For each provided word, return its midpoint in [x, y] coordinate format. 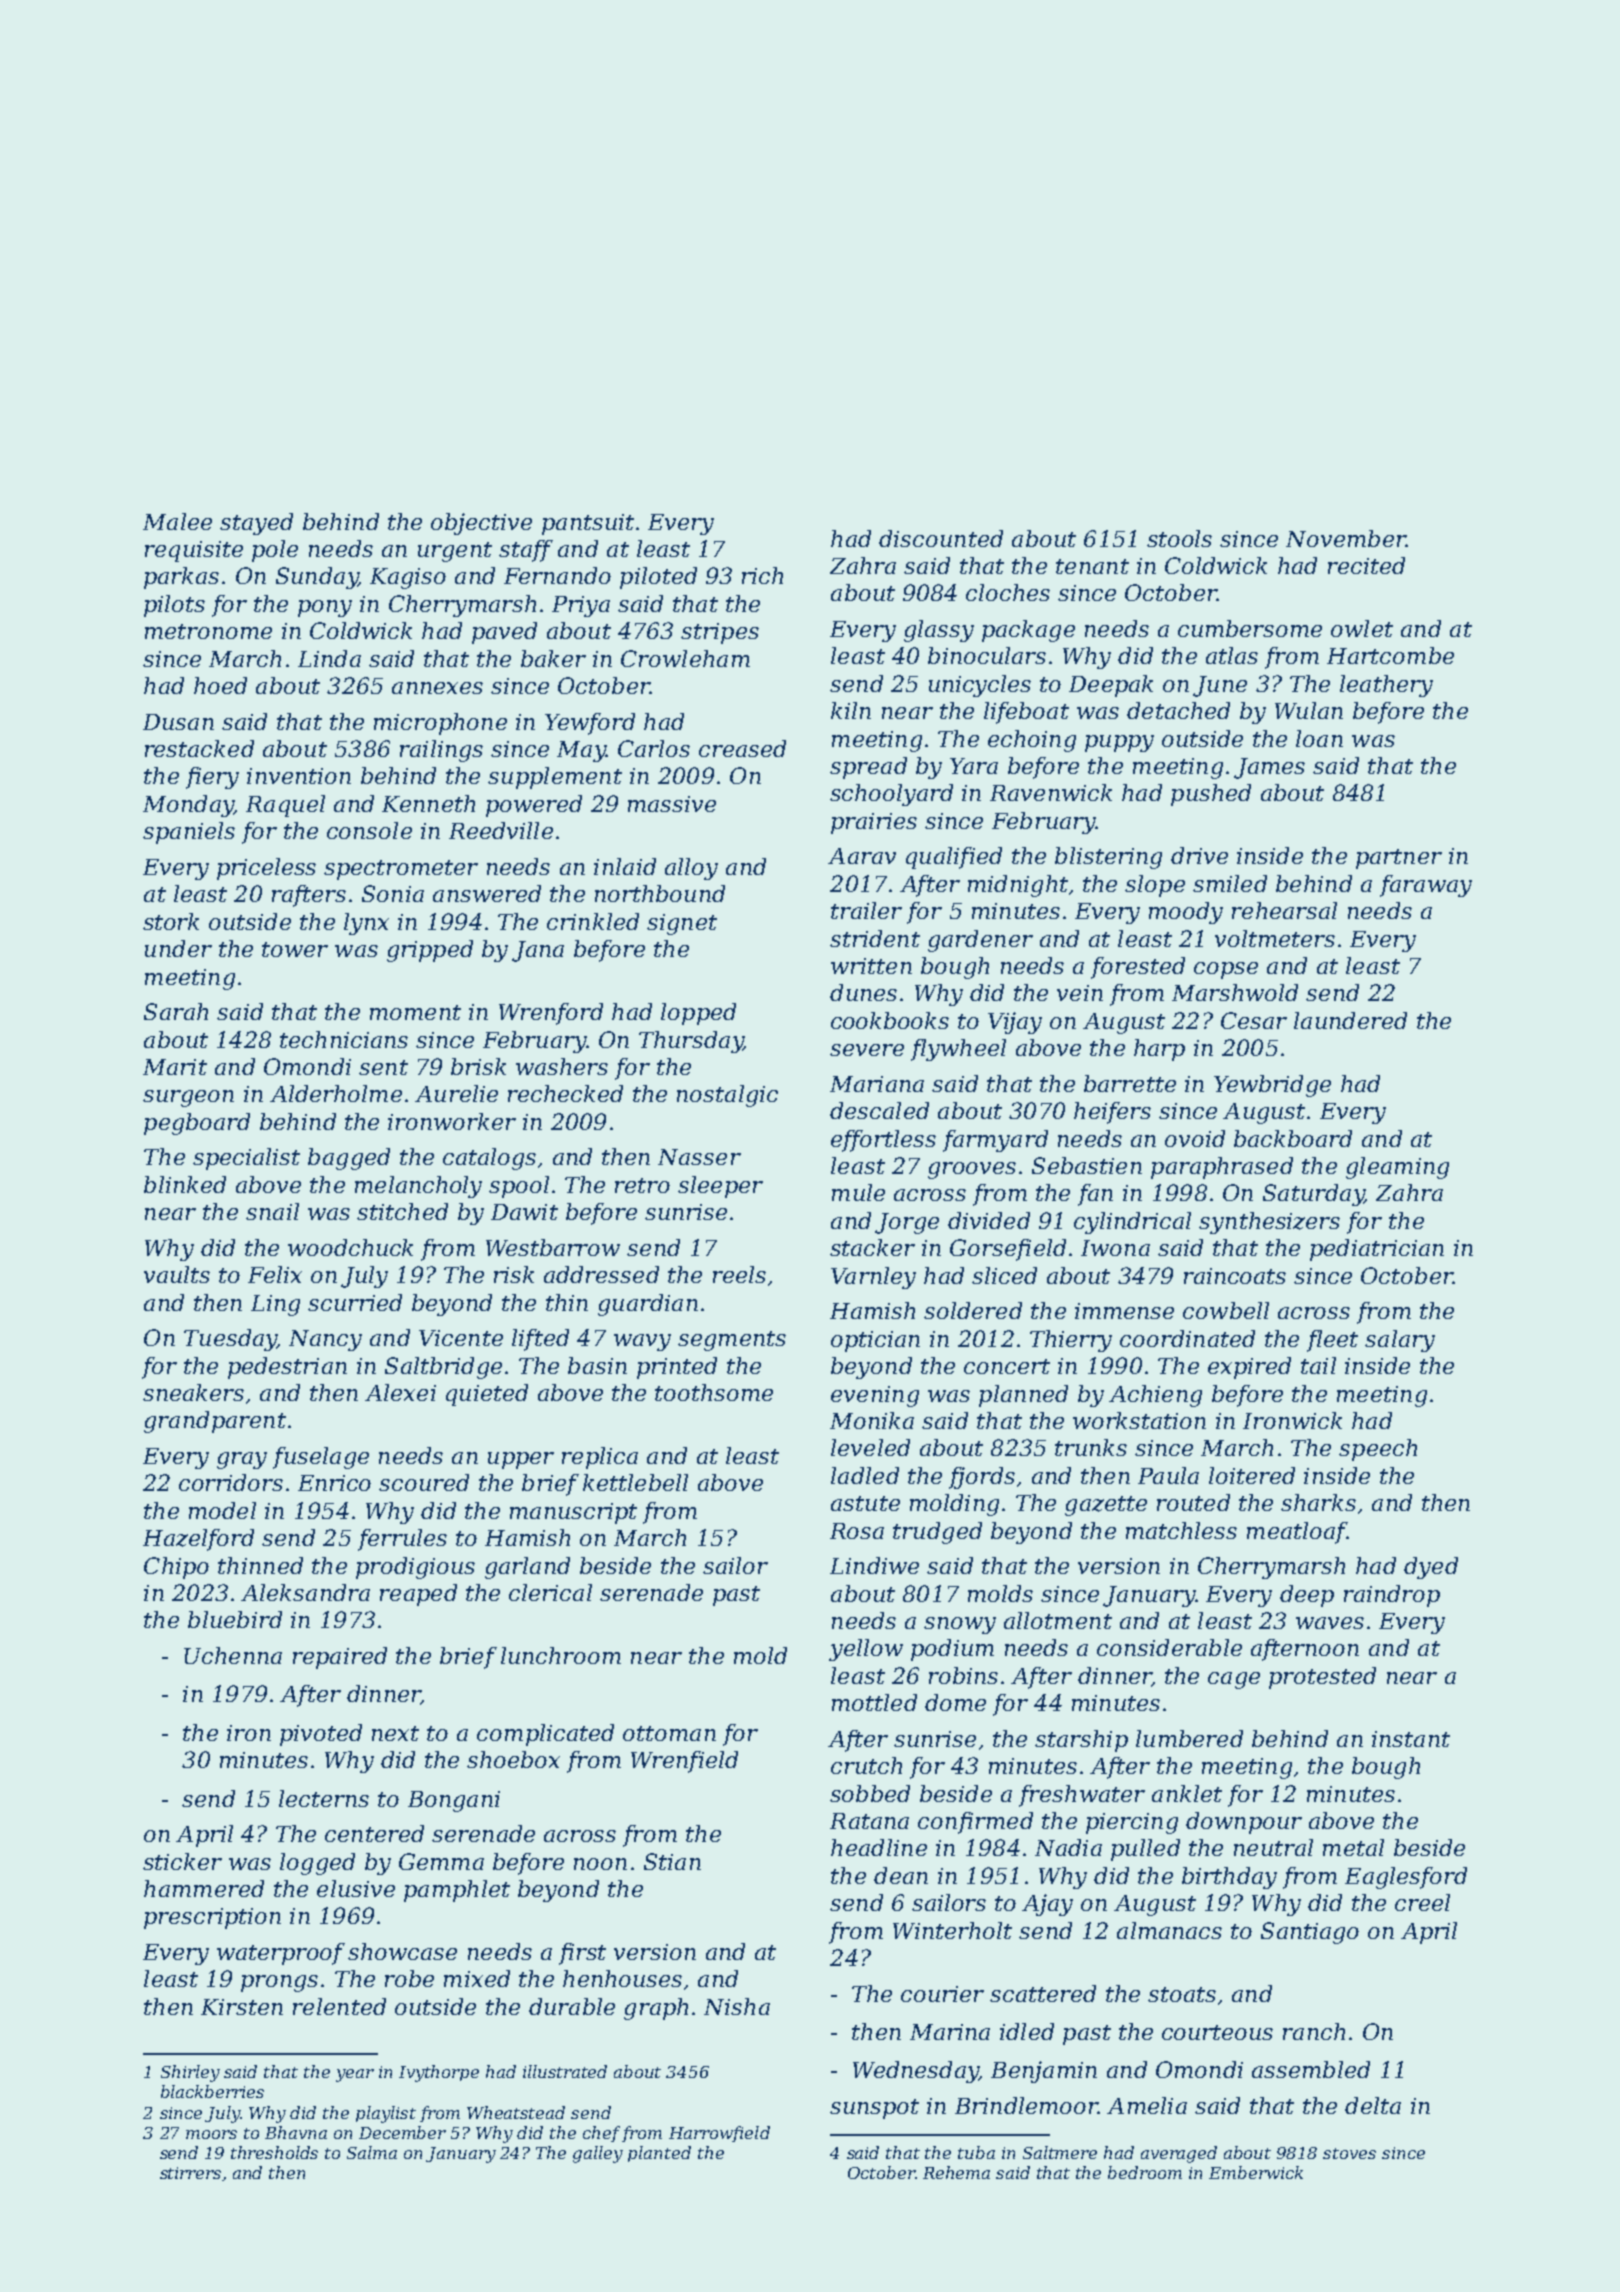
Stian [672, 1861]
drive [1199, 855]
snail [272, 1211]
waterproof [281, 1954]
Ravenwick [1051, 792]
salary [1400, 1341]
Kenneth [428, 803]
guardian [648, 1305]
